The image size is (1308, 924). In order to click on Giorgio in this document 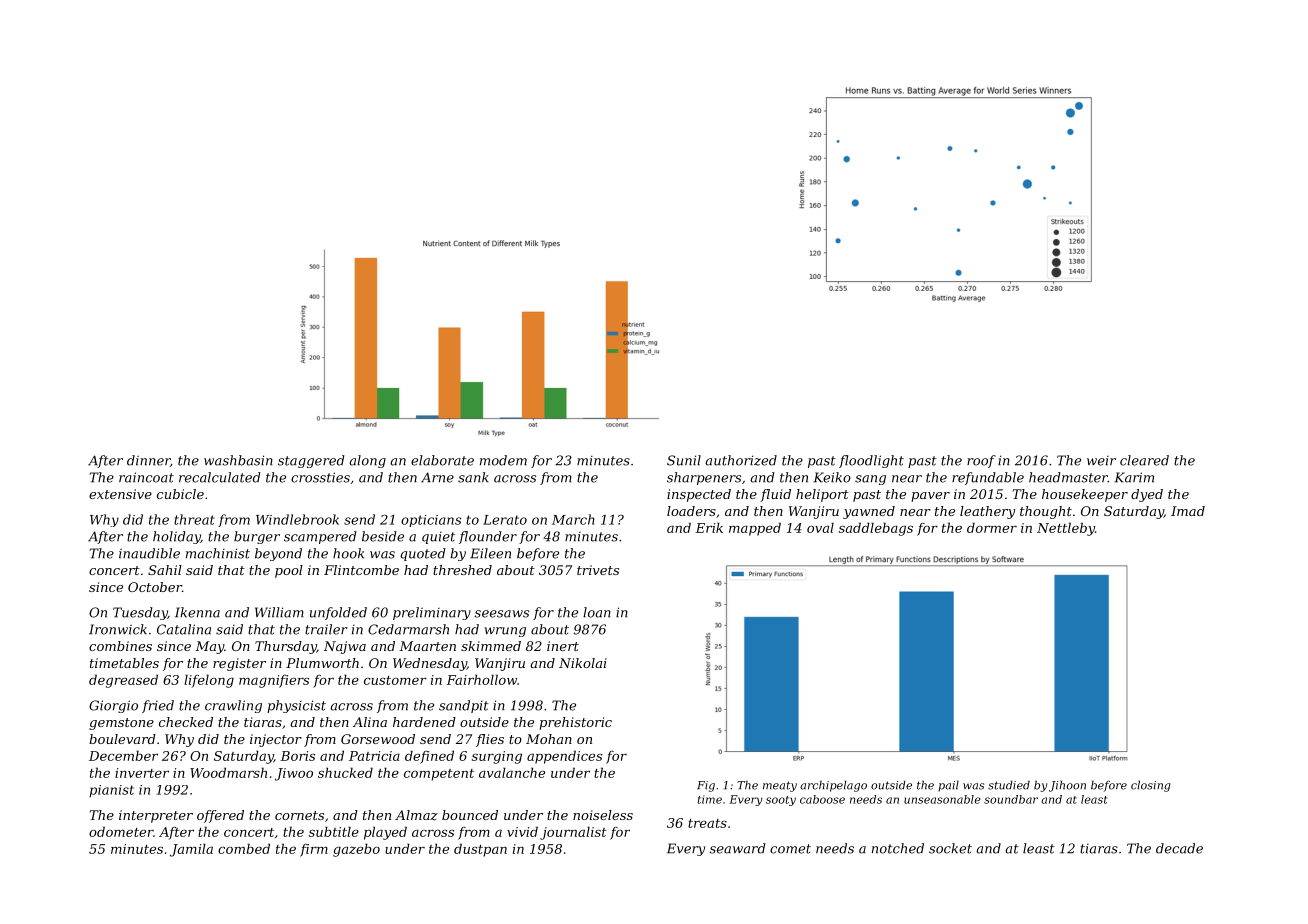, I will do `click(113, 706)`.
